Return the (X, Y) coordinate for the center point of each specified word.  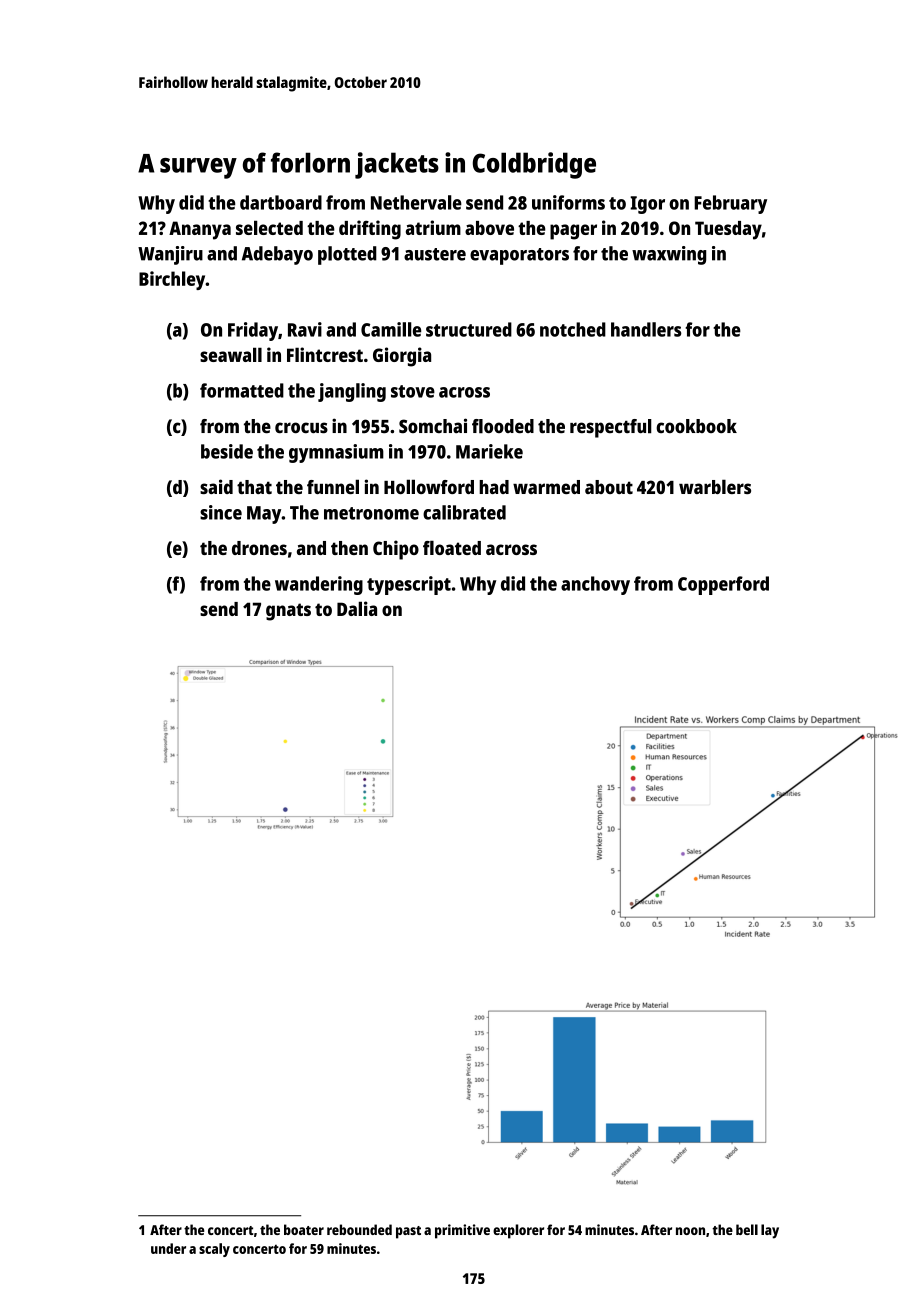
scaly (214, 1250)
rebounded (359, 1229)
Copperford (723, 585)
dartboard (281, 202)
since (221, 512)
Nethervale (416, 202)
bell (747, 1229)
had (494, 487)
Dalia (357, 608)
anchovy (595, 585)
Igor (647, 205)
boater (304, 1229)
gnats (288, 612)
